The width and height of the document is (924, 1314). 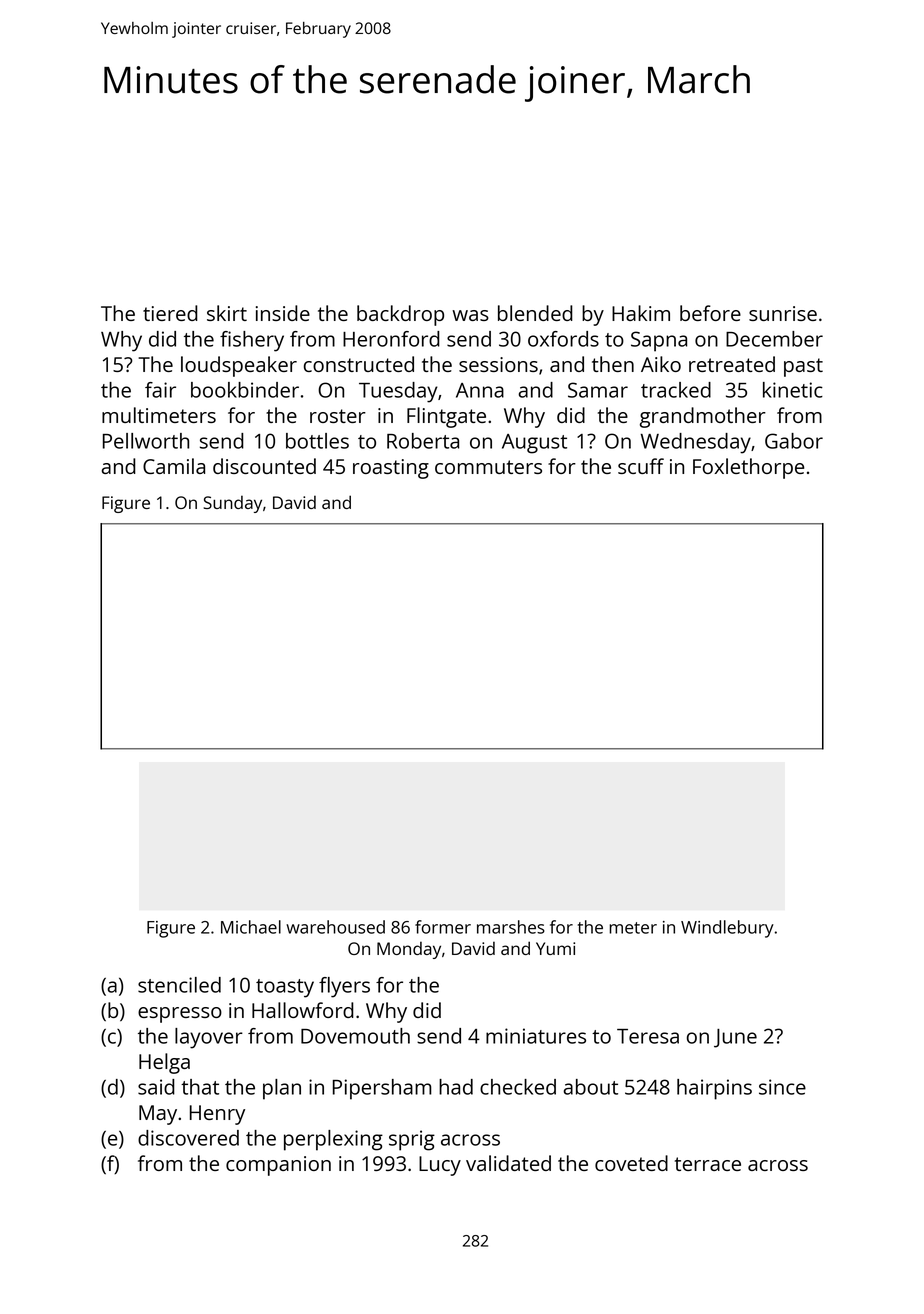 What do you see at coordinates (783, 313) in the document?
I see `sunrise` at bounding box center [783, 313].
